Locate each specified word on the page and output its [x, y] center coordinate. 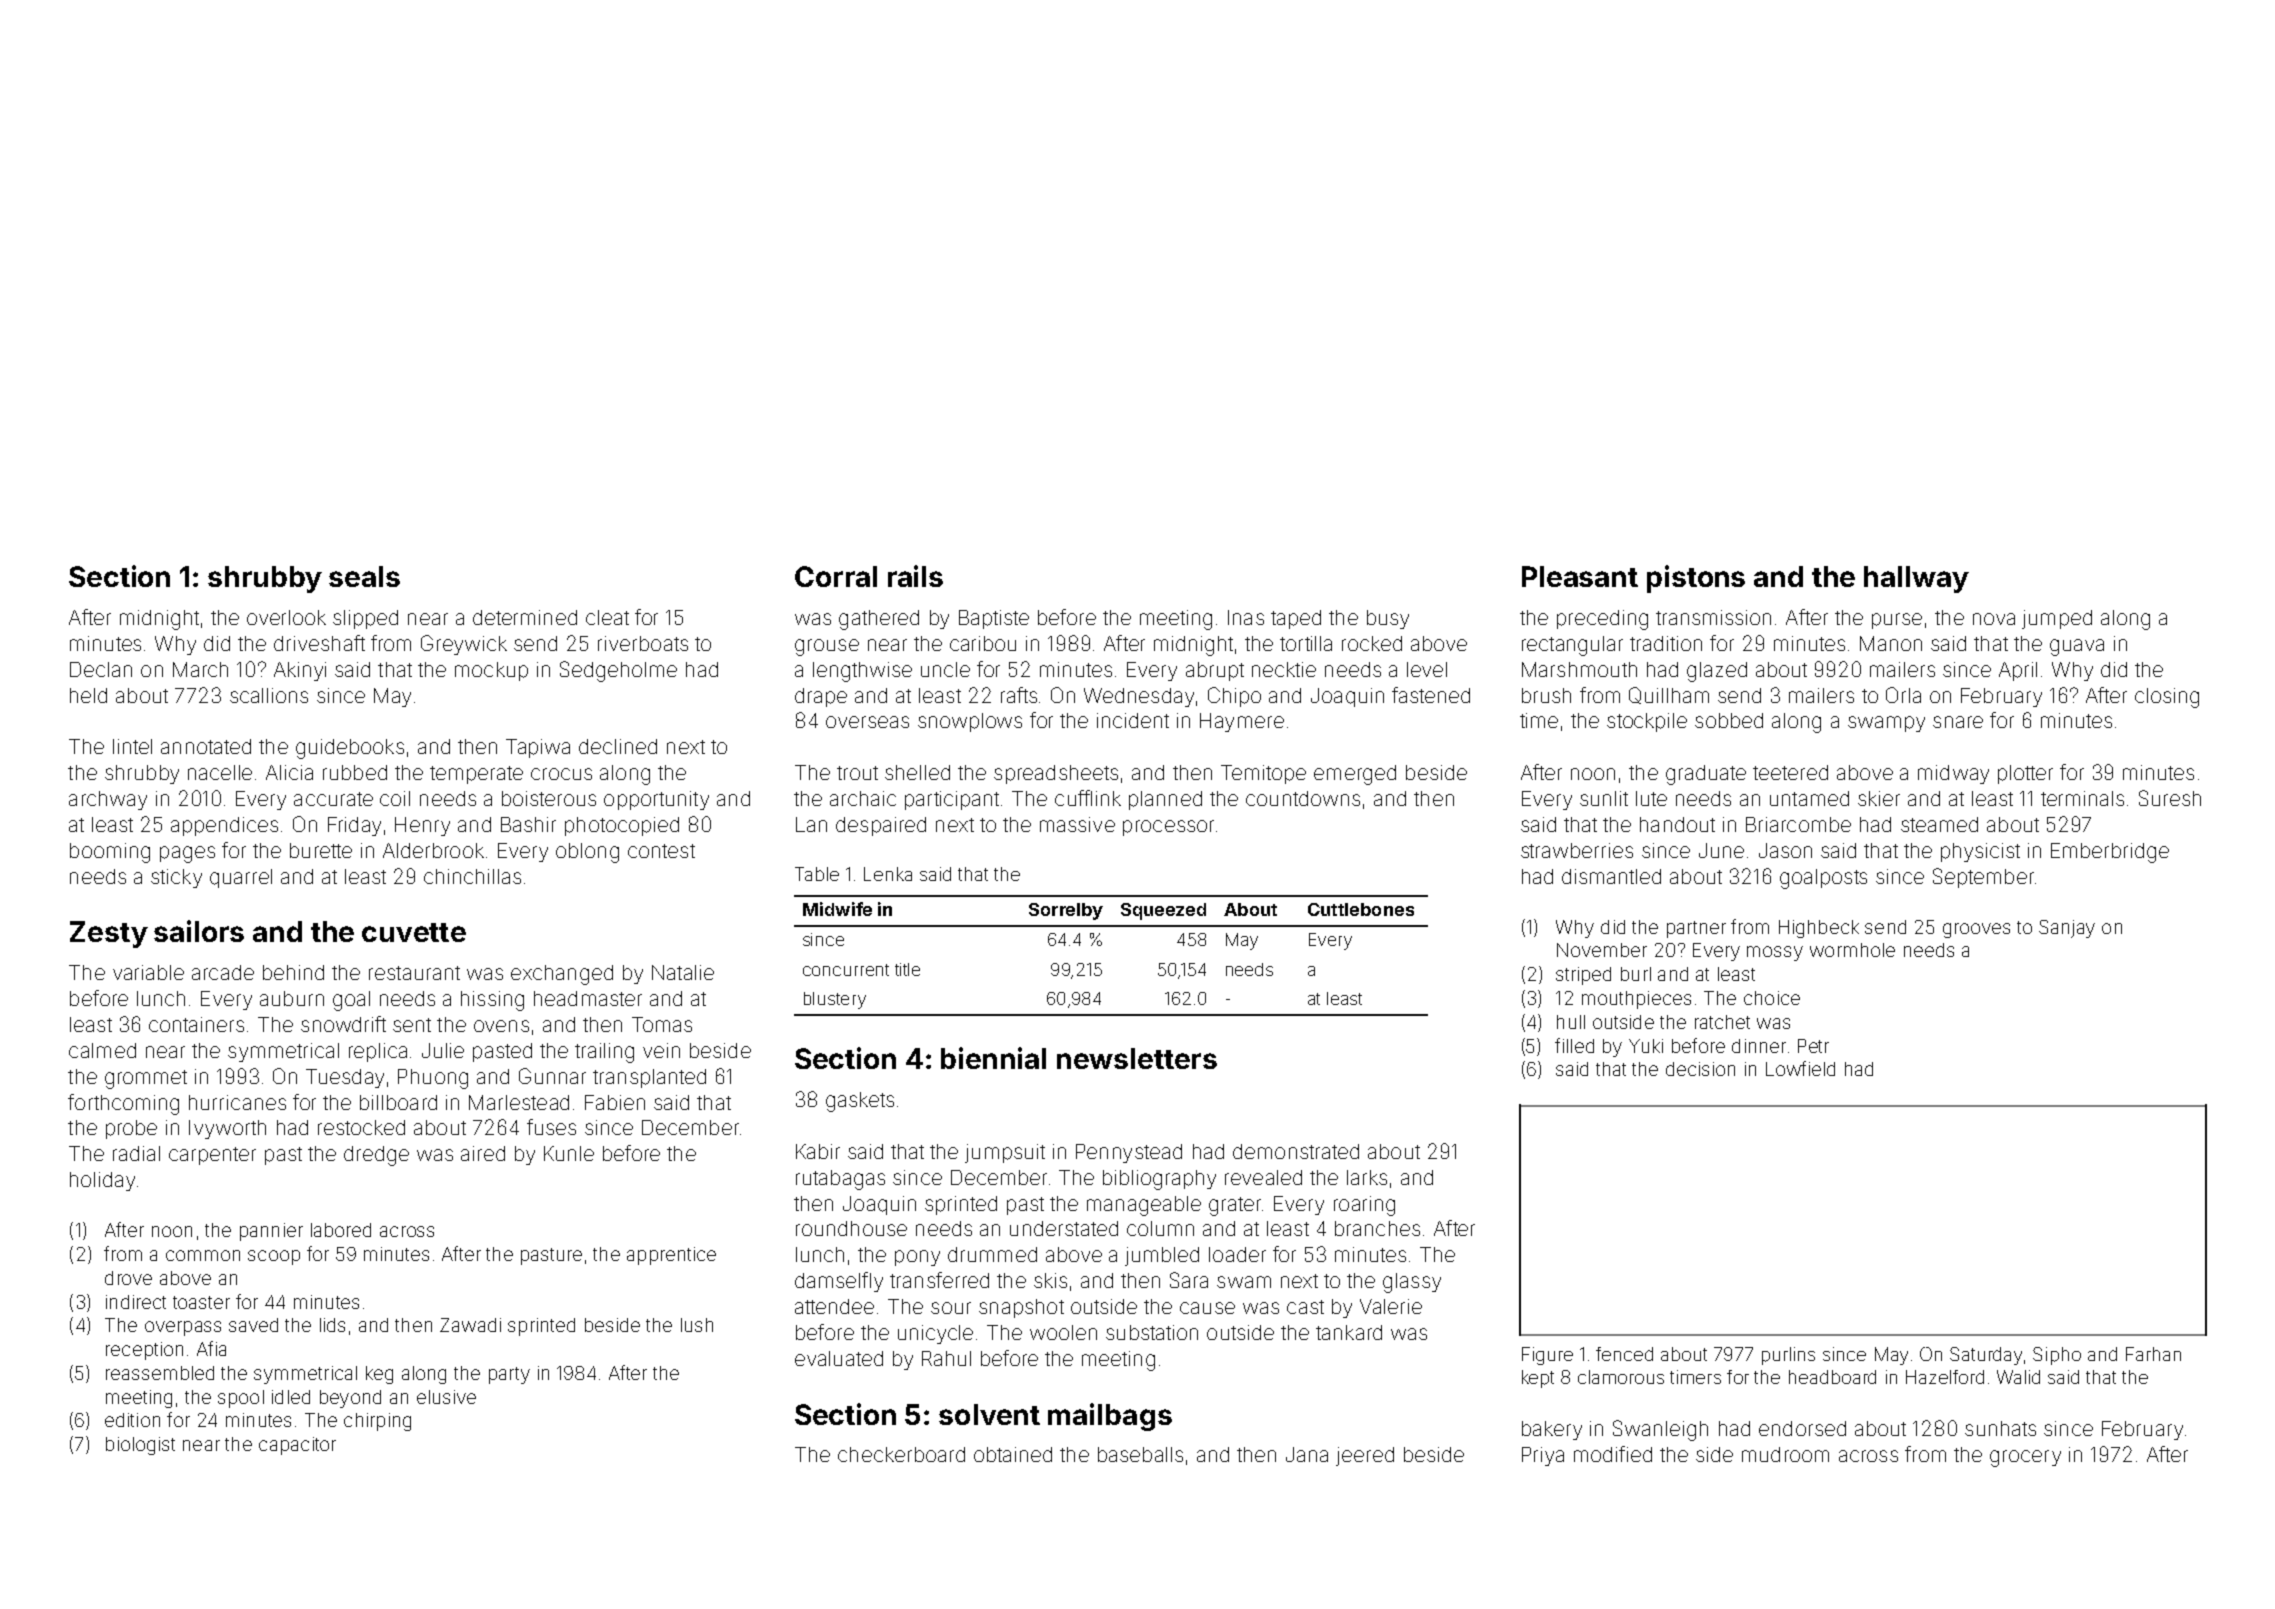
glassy [1412, 1283]
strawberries [1577, 850]
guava [2077, 647]
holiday [102, 1181]
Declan [101, 669]
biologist [140, 1446]
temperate [476, 775]
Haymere [1242, 722]
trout [857, 773]
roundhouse [851, 1228]
